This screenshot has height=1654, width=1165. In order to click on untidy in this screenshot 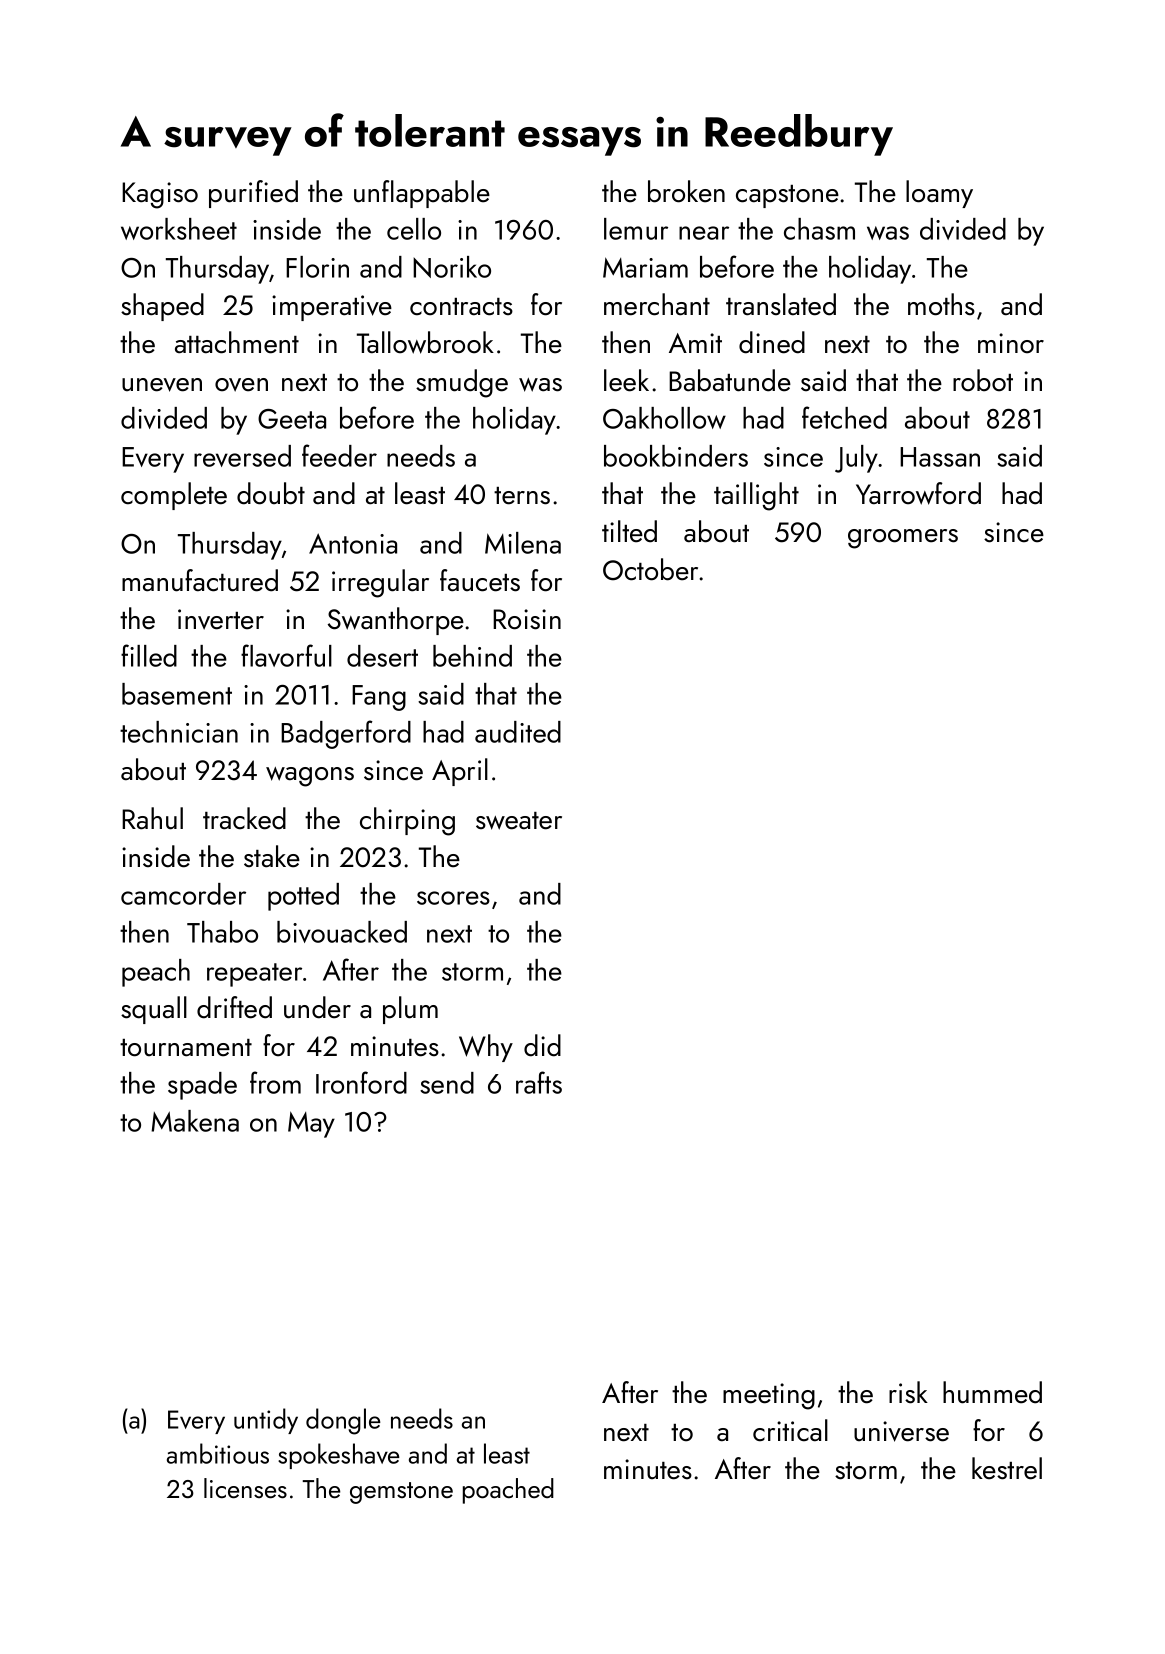, I will do `click(266, 1421)`.
